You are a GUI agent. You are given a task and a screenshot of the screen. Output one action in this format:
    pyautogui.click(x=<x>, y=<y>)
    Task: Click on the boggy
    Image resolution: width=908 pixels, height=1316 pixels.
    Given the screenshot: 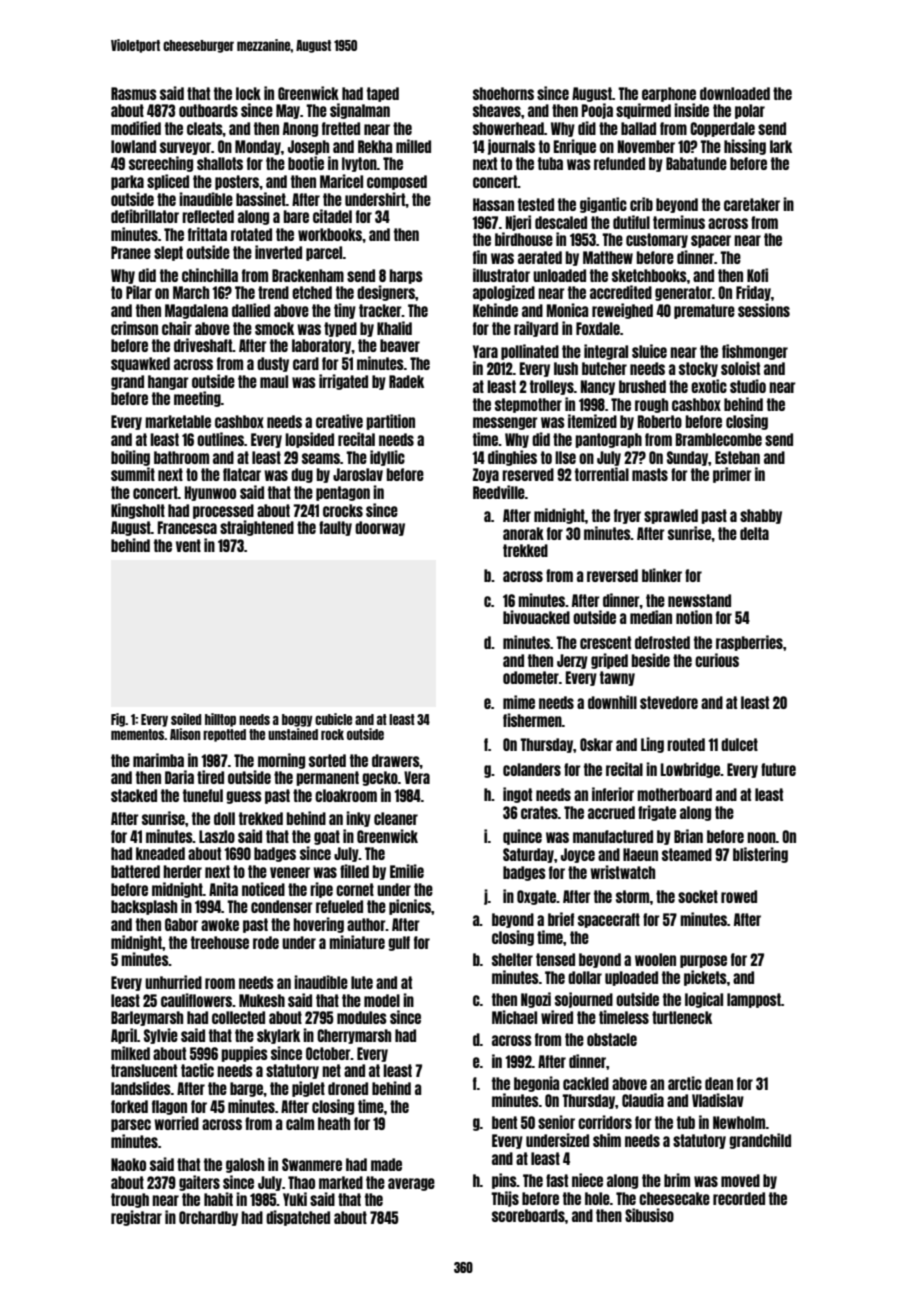 What is the action you would take?
    pyautogui.click(x=297, y=720)
